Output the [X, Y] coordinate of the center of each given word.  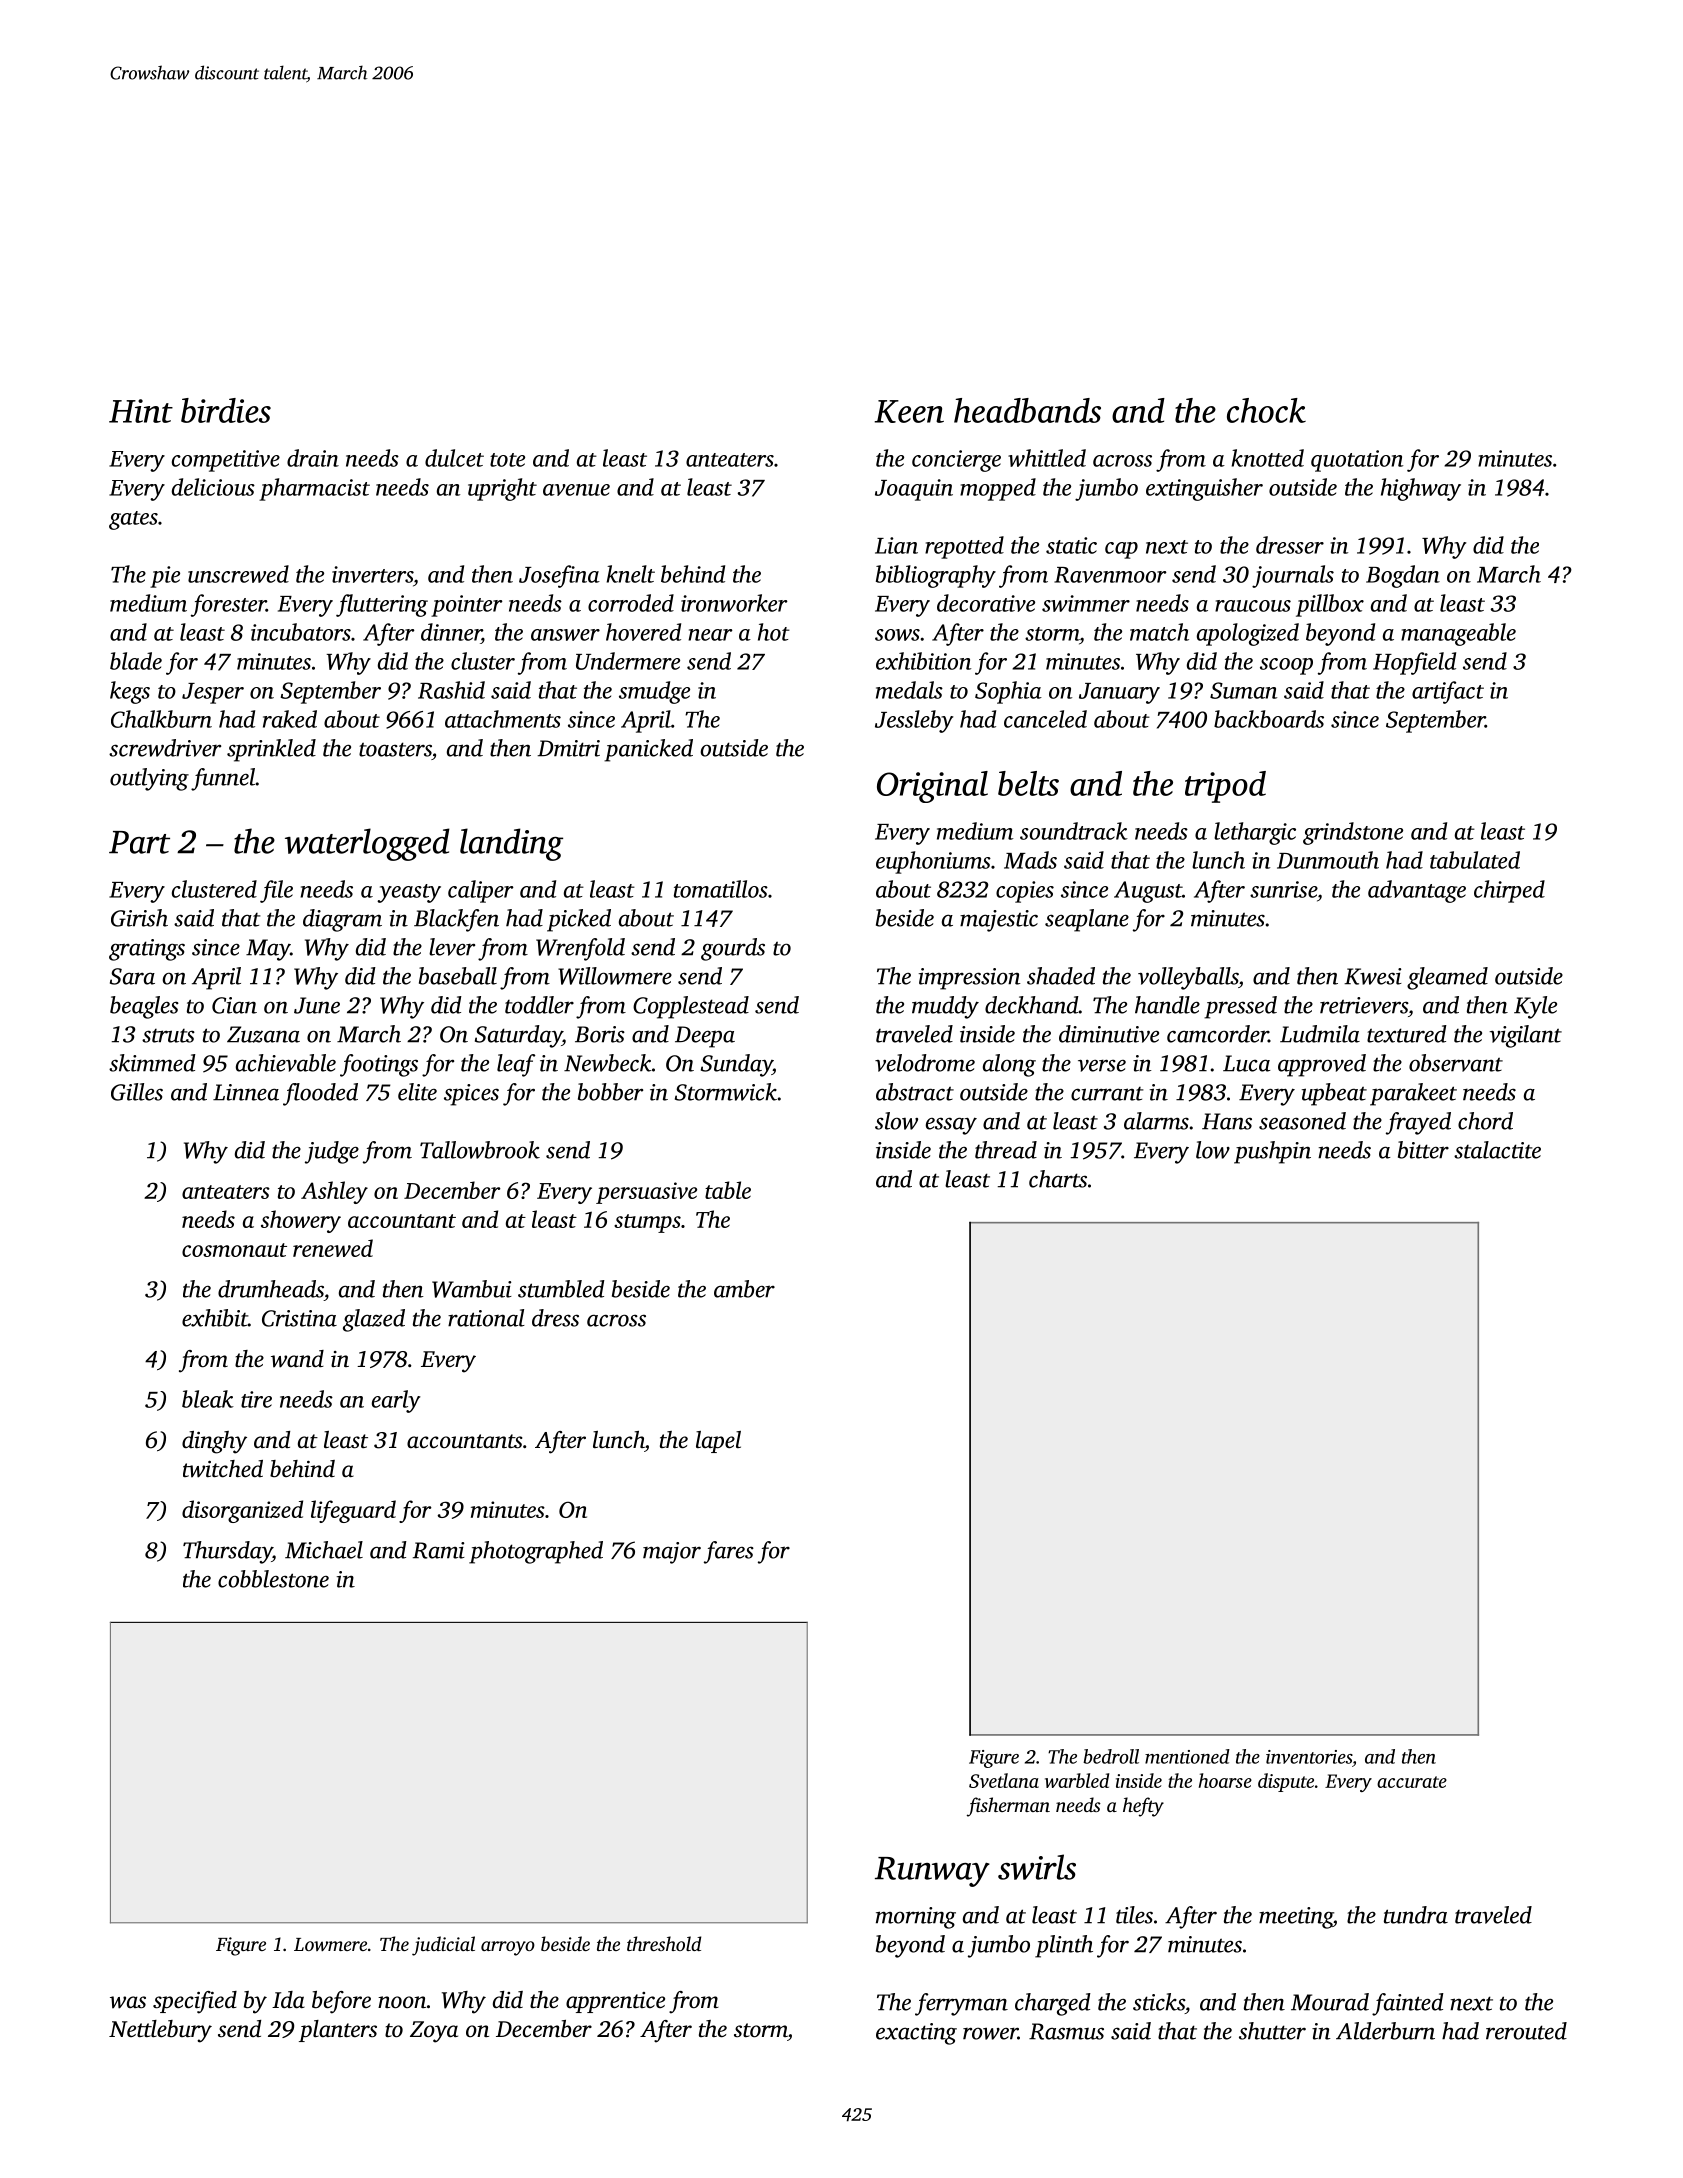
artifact [1448, 692]
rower [990, 2033]
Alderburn [1385, 2031]
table [728, 1190]
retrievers [1364, 1005]
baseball [458, 976]
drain [313, 458]
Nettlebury [160, 2031]
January [1119, 693]
